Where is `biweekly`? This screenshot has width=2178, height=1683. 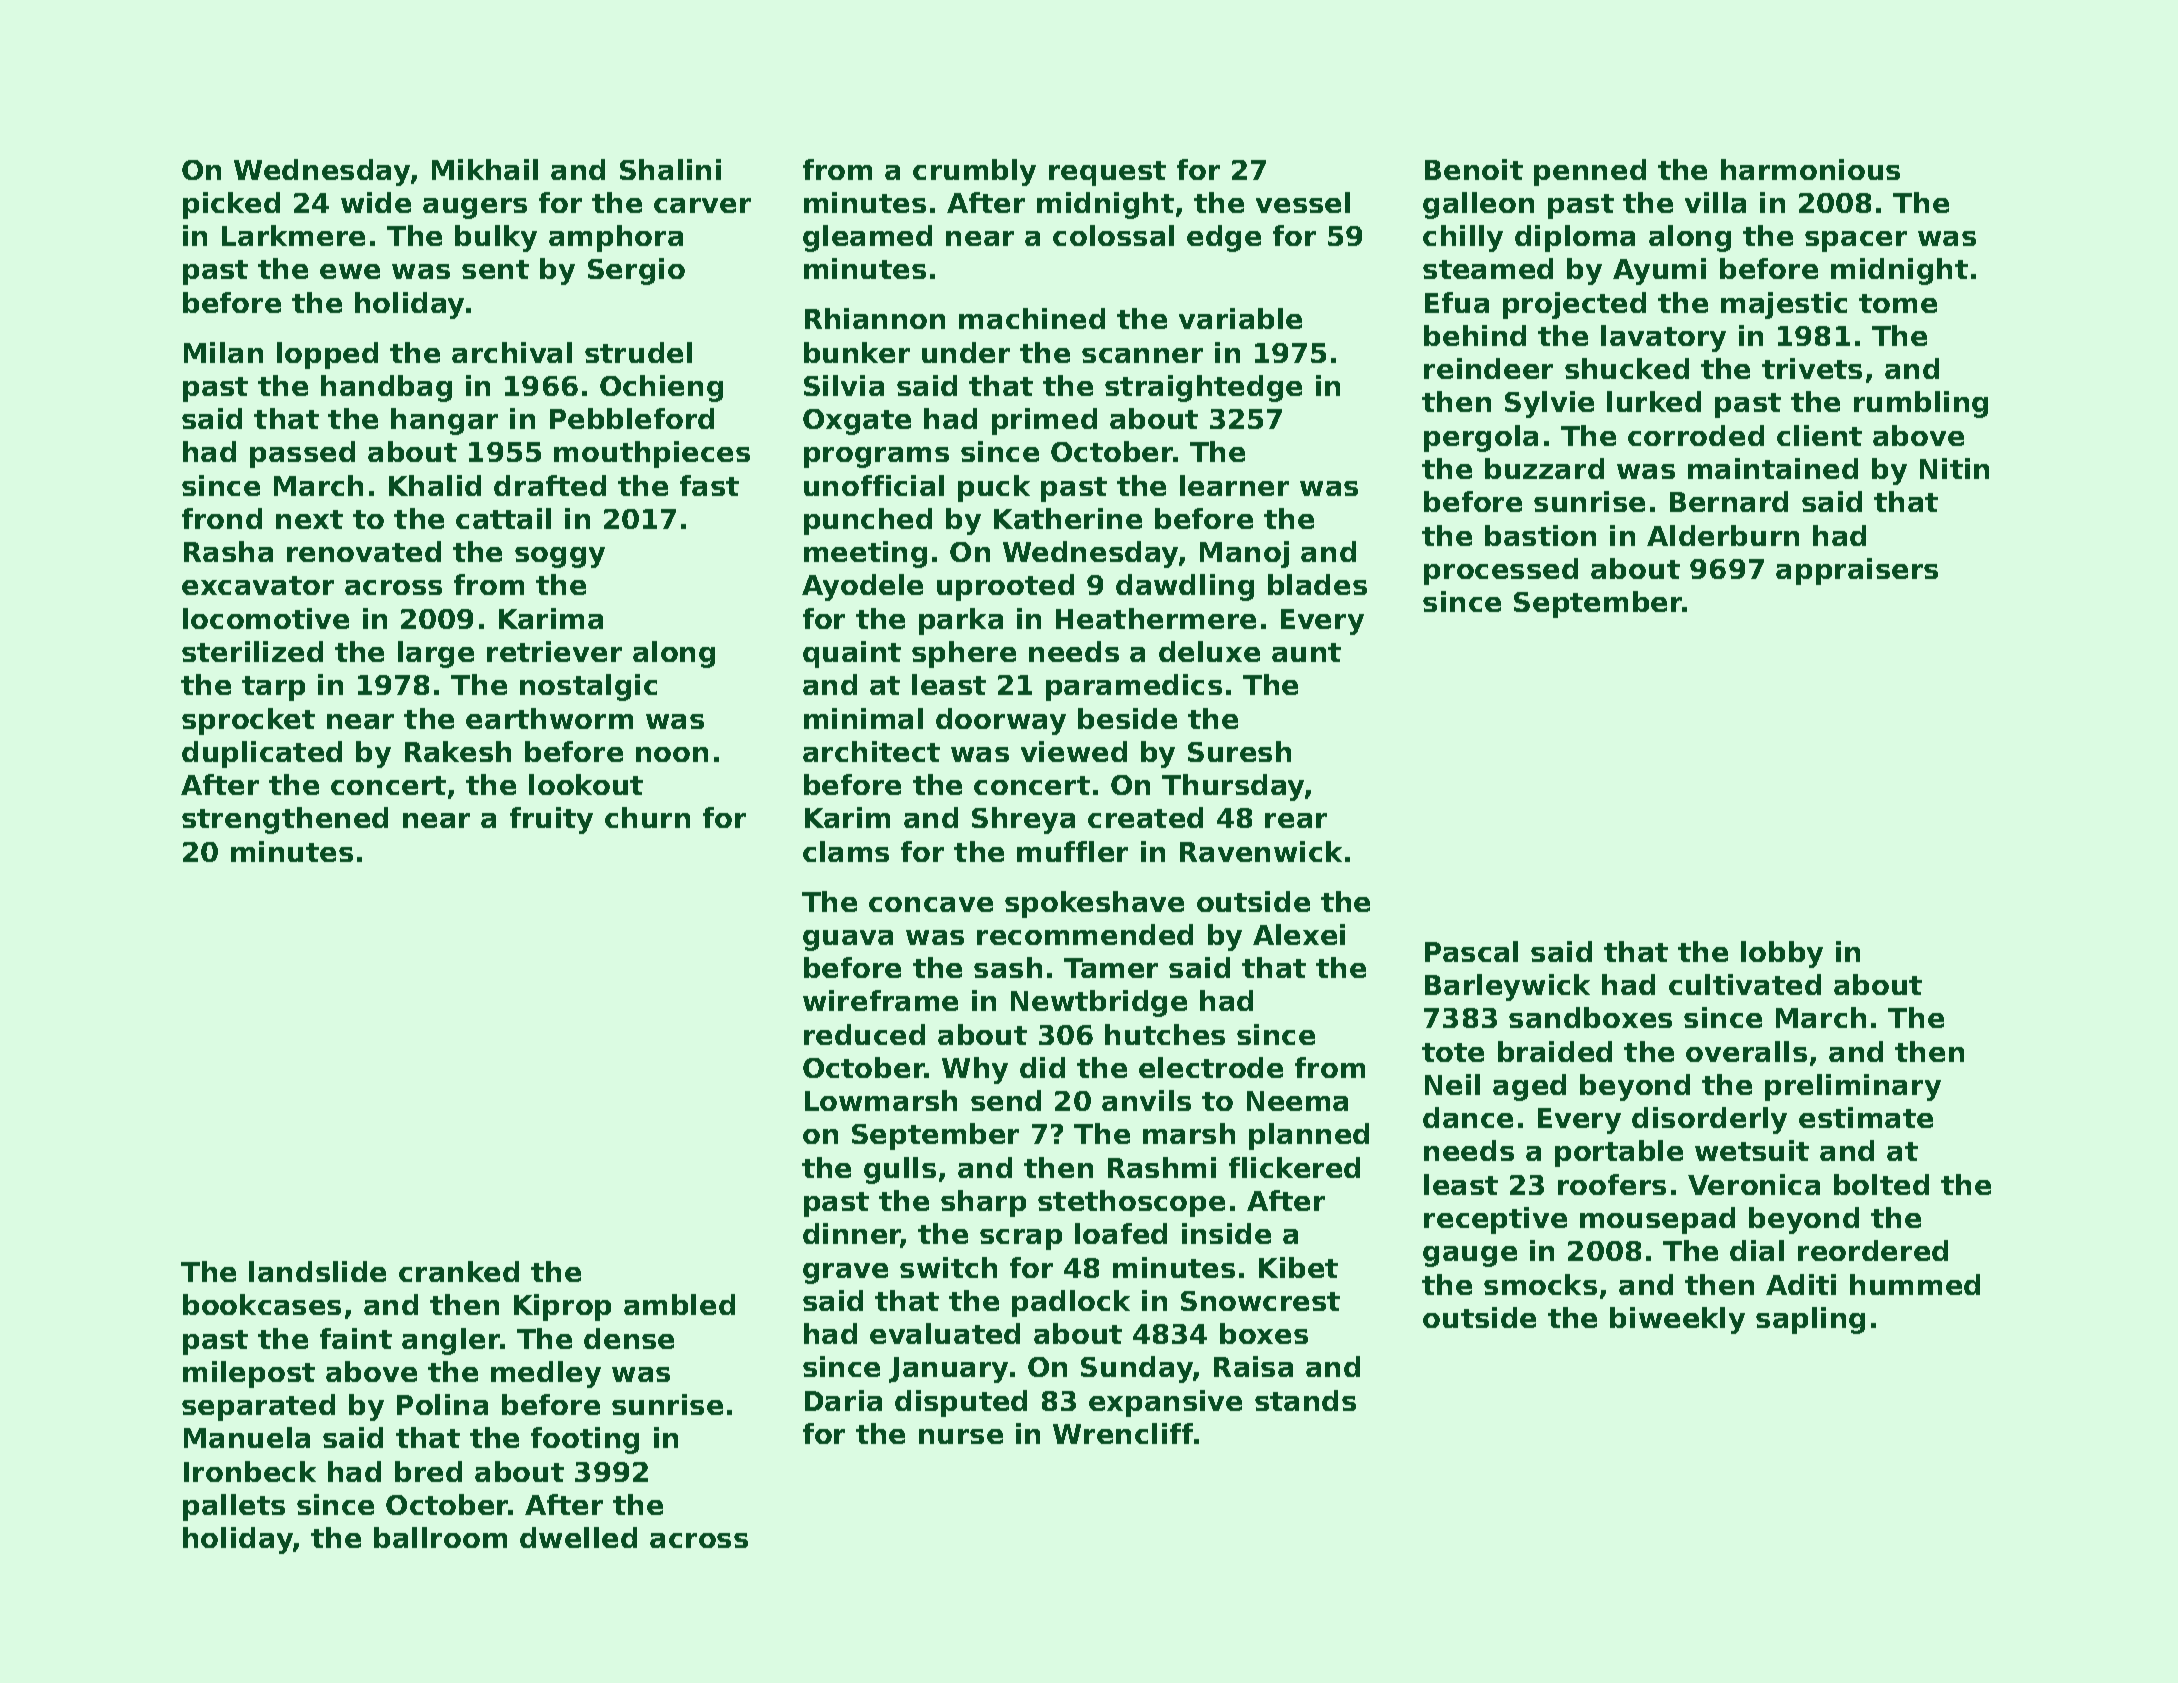 biweekly is located at coordinates (1677, 1320).
